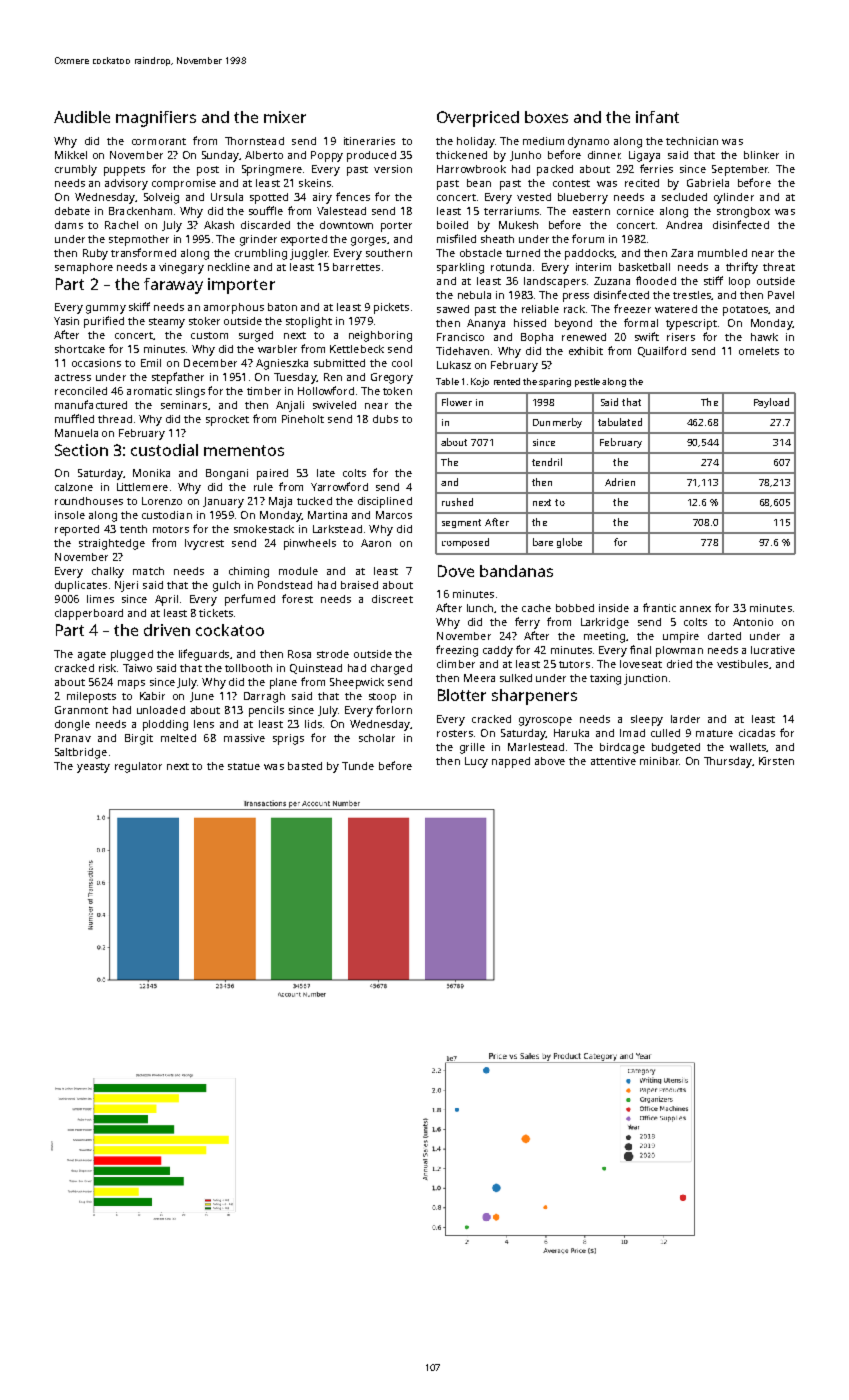 This screenshot has height=1400, width=849. Describe the element at coordinates (80, 349) in the screenshot. I see `shortcake` at that location.
